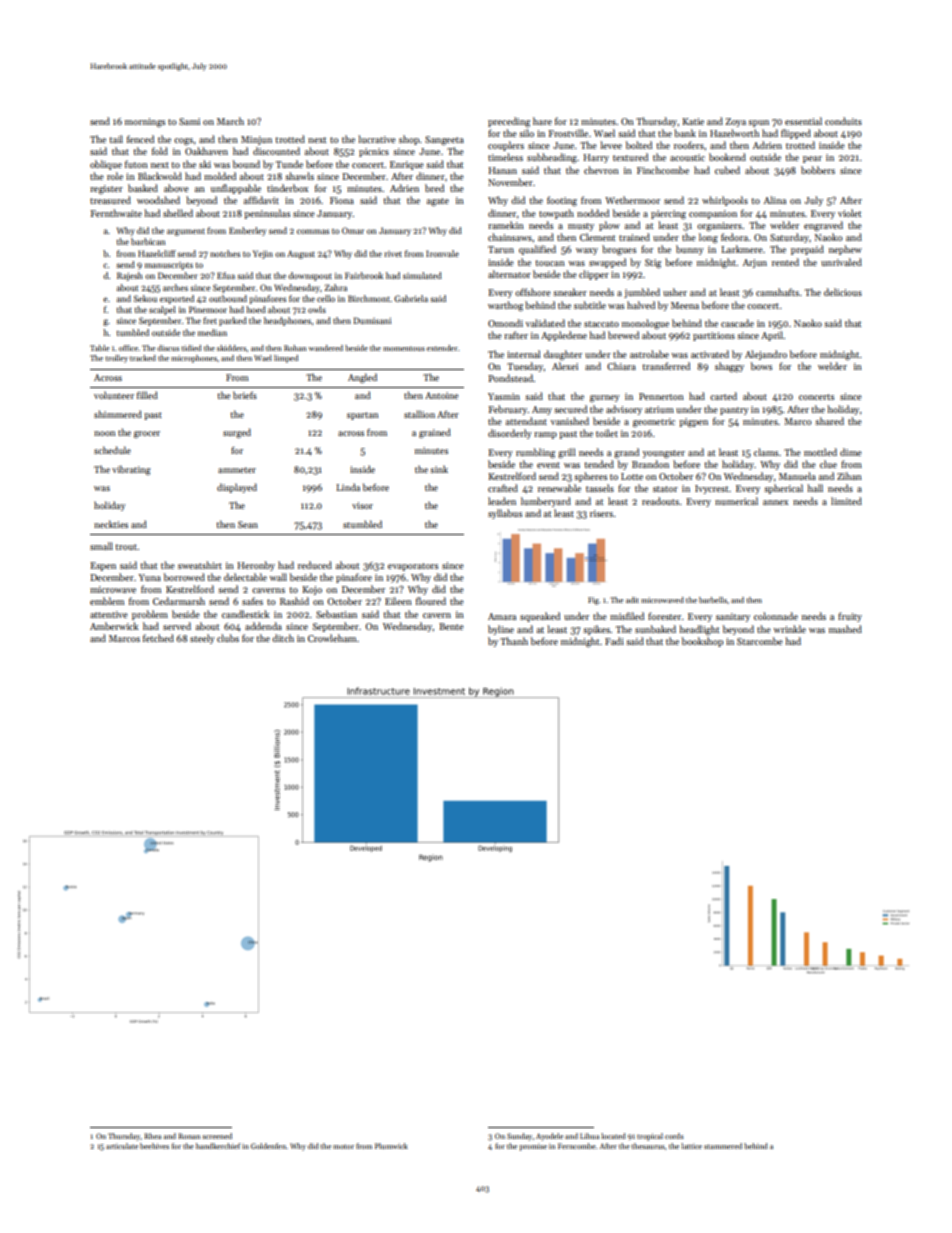  Describe the element at coordinates (674, 1136) in the image. I see `cords` at that location.
